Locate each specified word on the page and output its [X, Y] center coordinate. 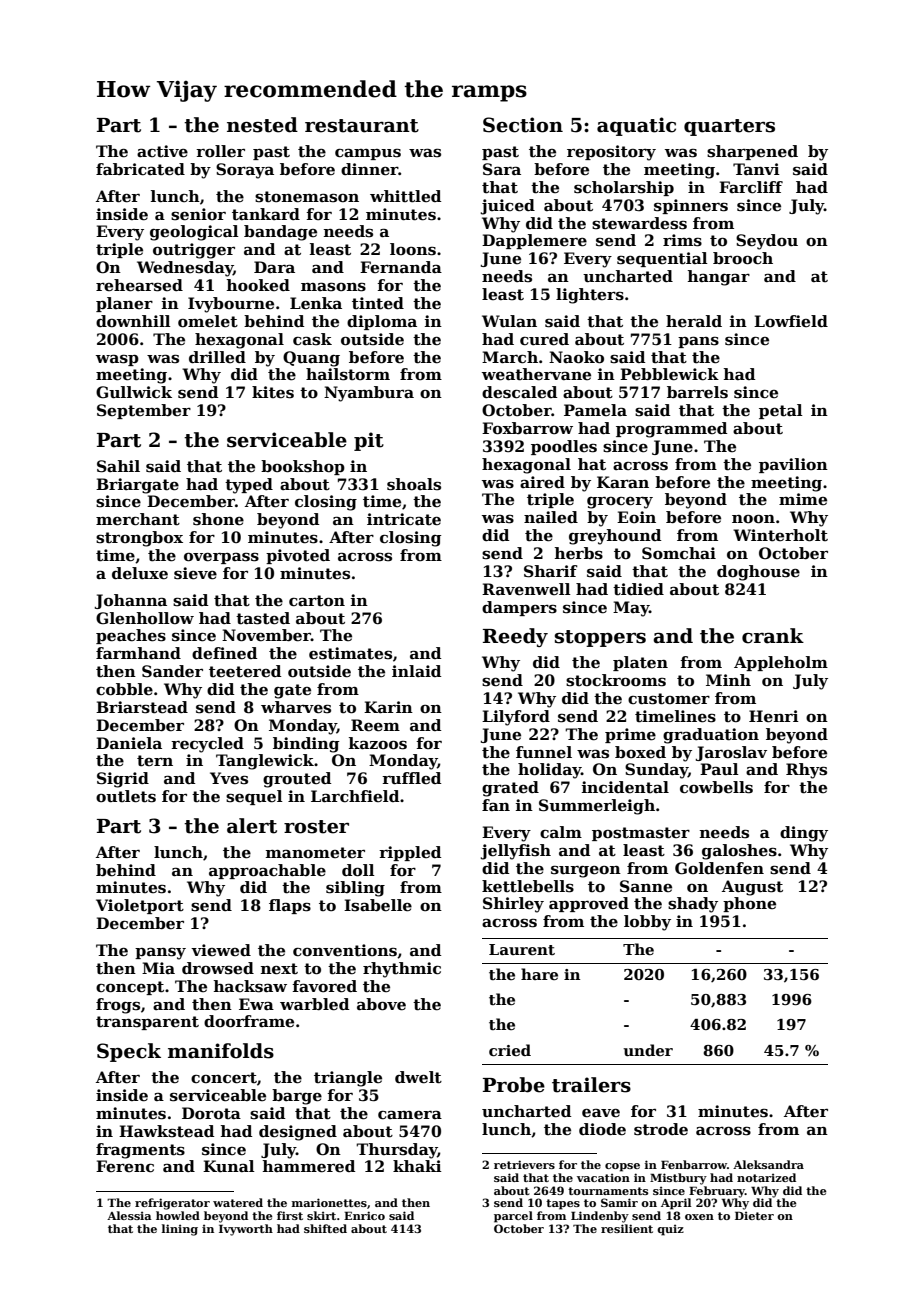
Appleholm [781, 663]
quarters [729, 127]
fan [496, 805]
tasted [263, 618]
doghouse [758, 573]
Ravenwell [526, 589]
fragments [140, 1151]
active [162, 151]
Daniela [129, 743]
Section [523, 125]
